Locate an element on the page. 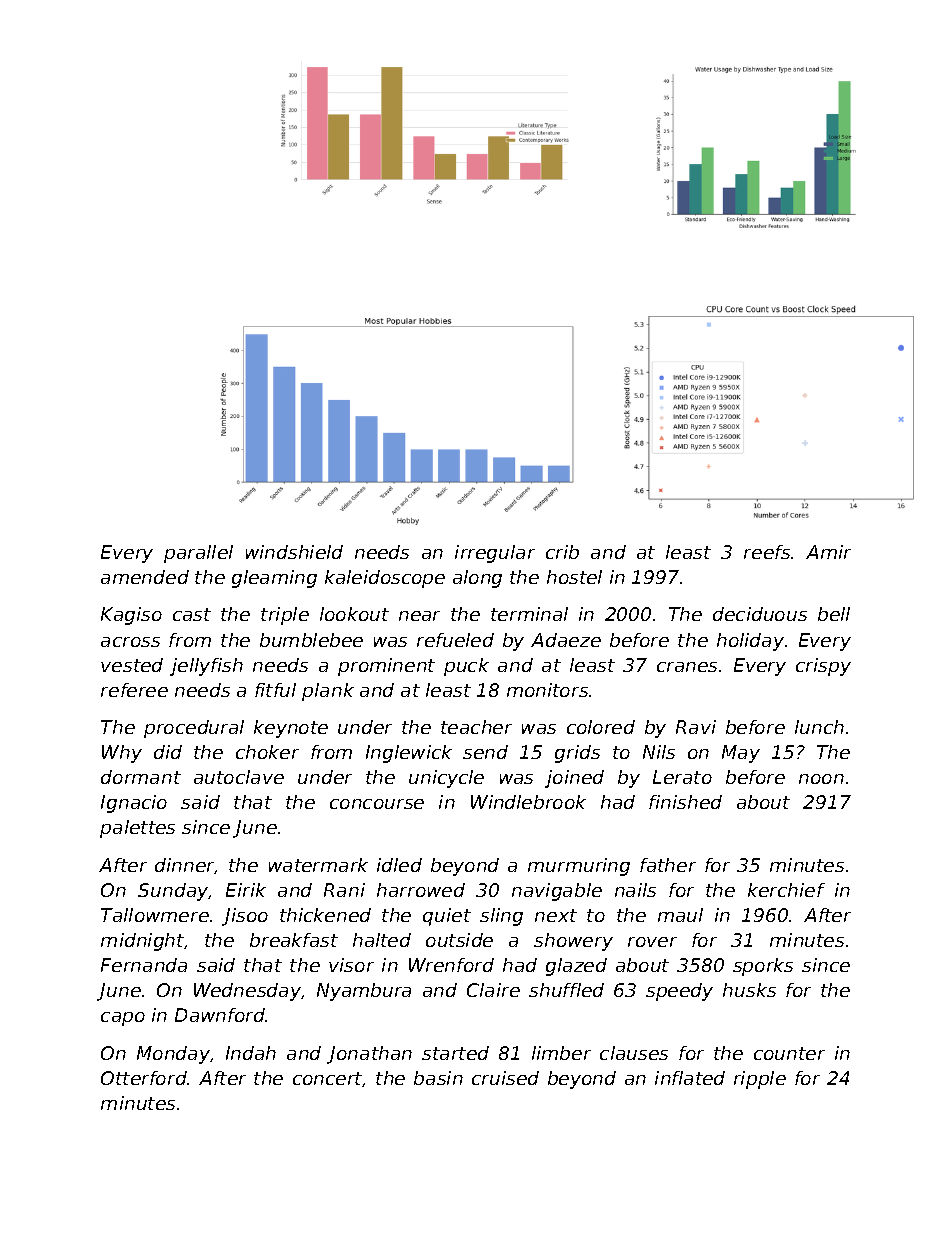 The image size is (952, 1233). Otterford is located at coordinates (144, 1078).
